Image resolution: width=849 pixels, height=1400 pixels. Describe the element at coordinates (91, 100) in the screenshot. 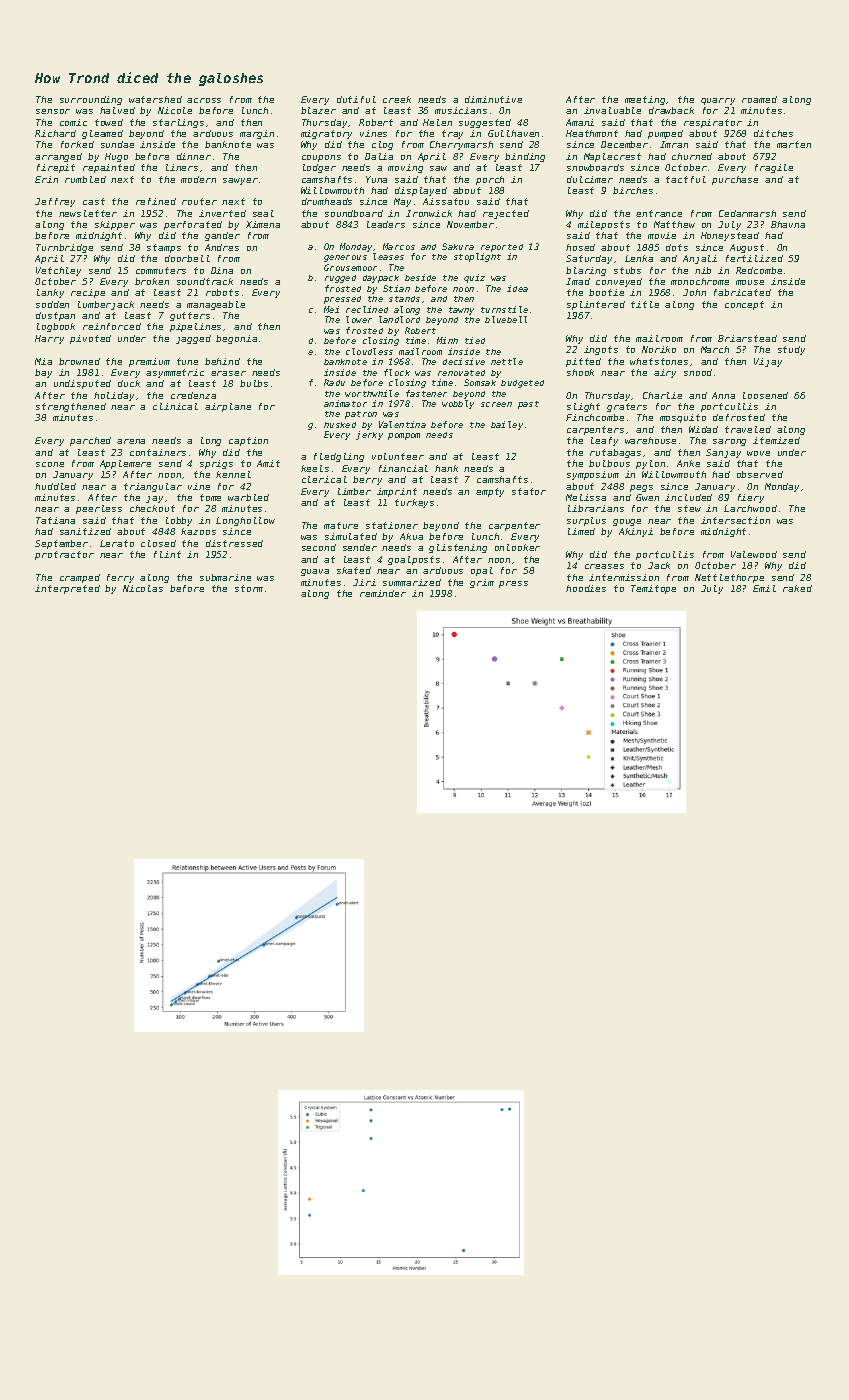

I see `surrounding` at that location.
